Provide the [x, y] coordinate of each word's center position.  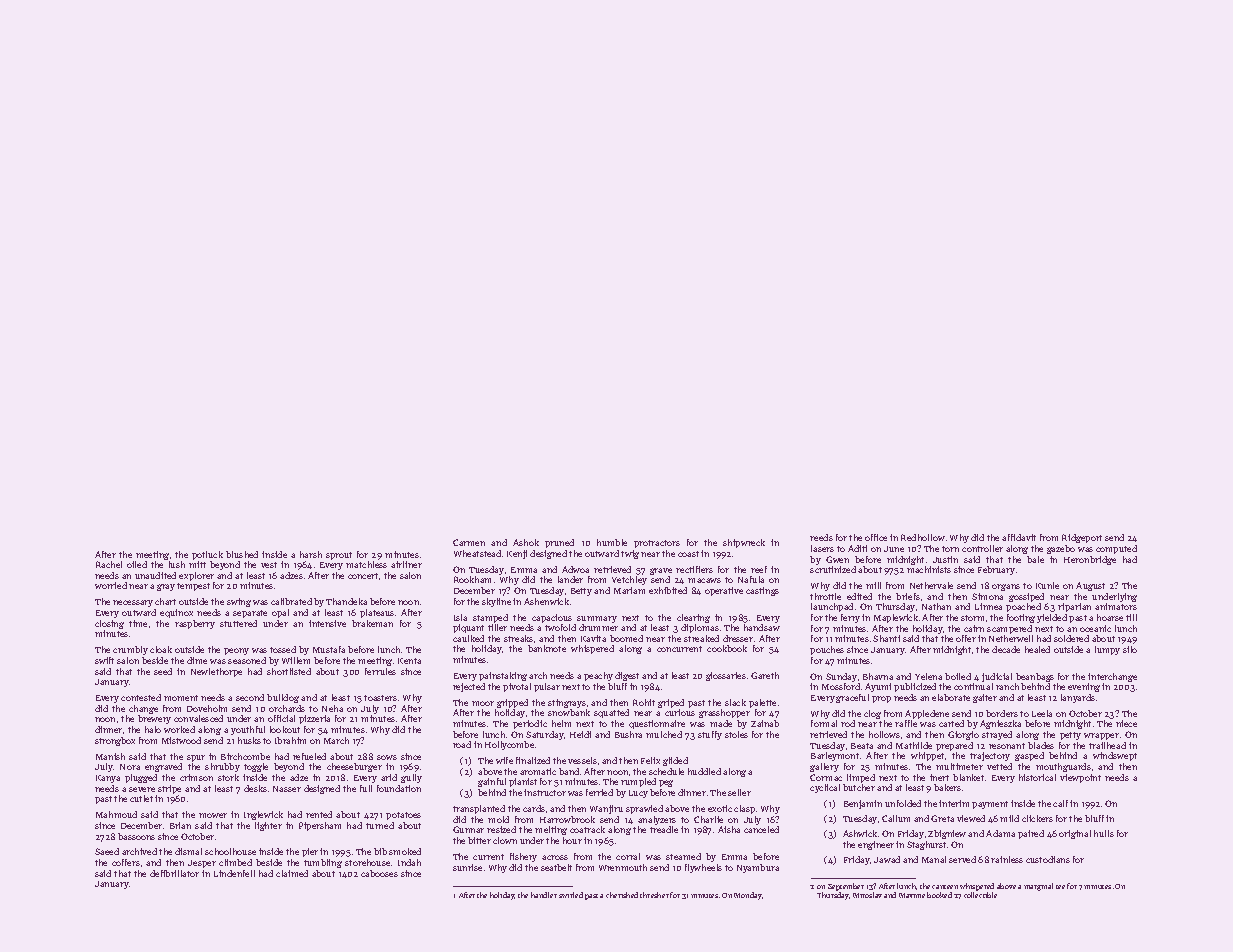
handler [544, 895]
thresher [654, 895]
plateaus [377, 613]
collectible [980, 895]
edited [859, 596]
